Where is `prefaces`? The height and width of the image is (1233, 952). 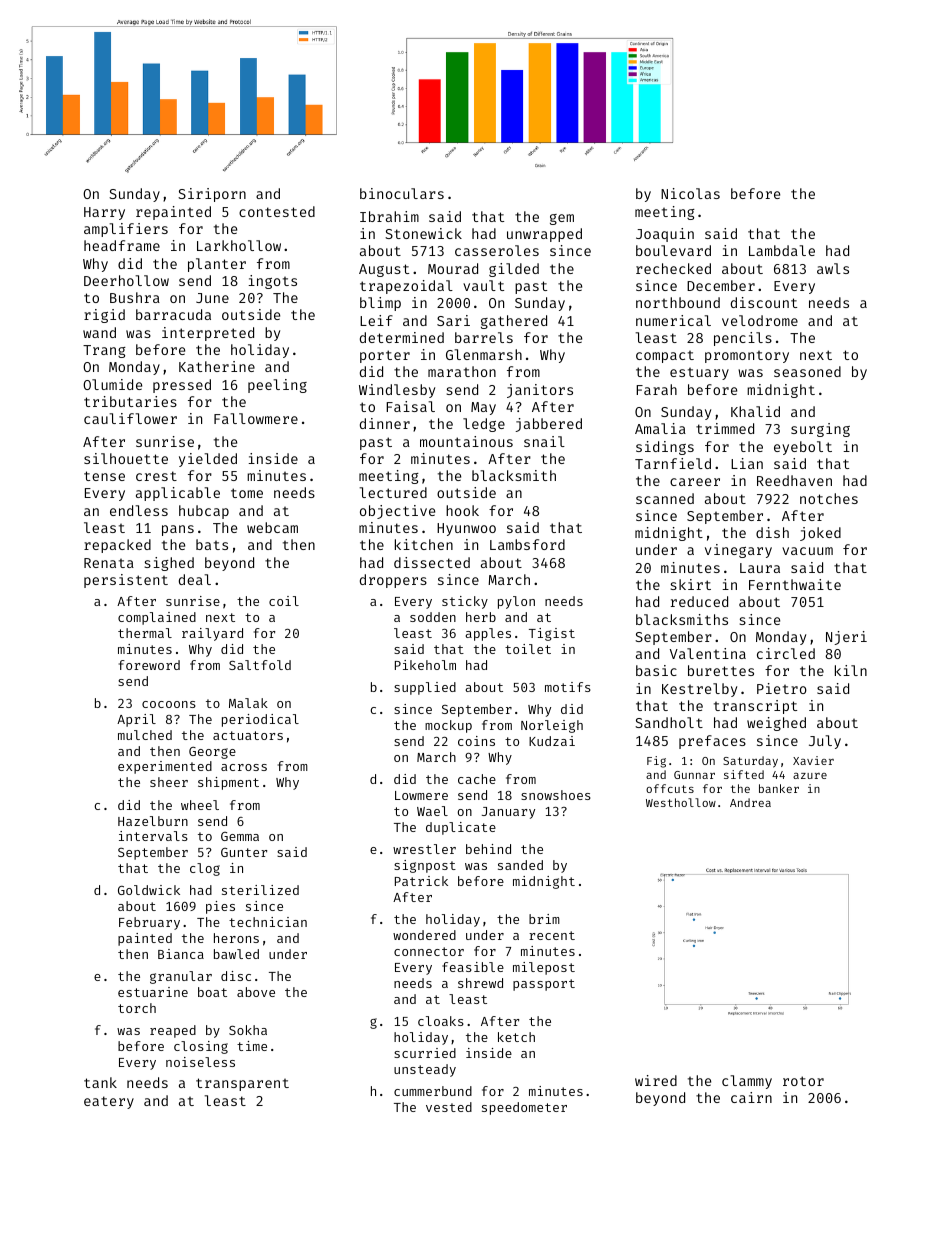
prefaces is located at coordinates (712, 742).
